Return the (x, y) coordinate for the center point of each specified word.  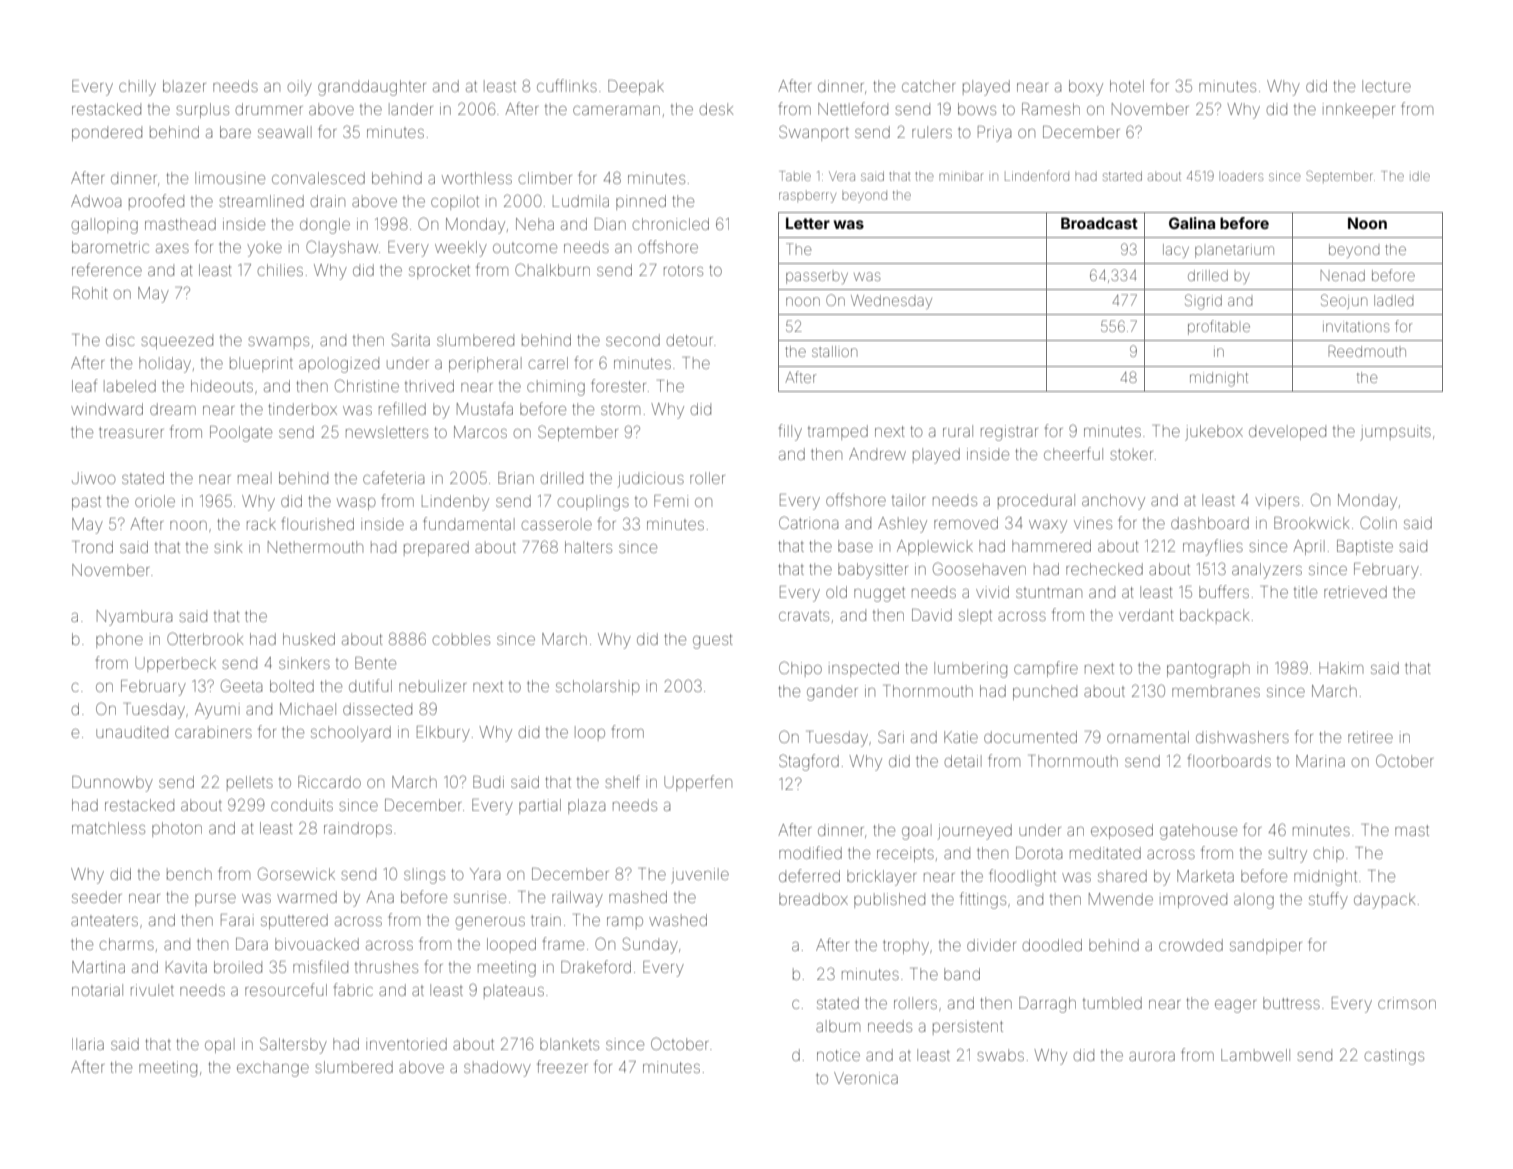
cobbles (461, 639)
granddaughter (372, 88)
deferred (809, 875)
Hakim (1341, 668)
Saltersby (293, 1045)
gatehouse (1198, 832)
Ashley (902, 525)
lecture (1386, 86)
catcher (928, 86)
